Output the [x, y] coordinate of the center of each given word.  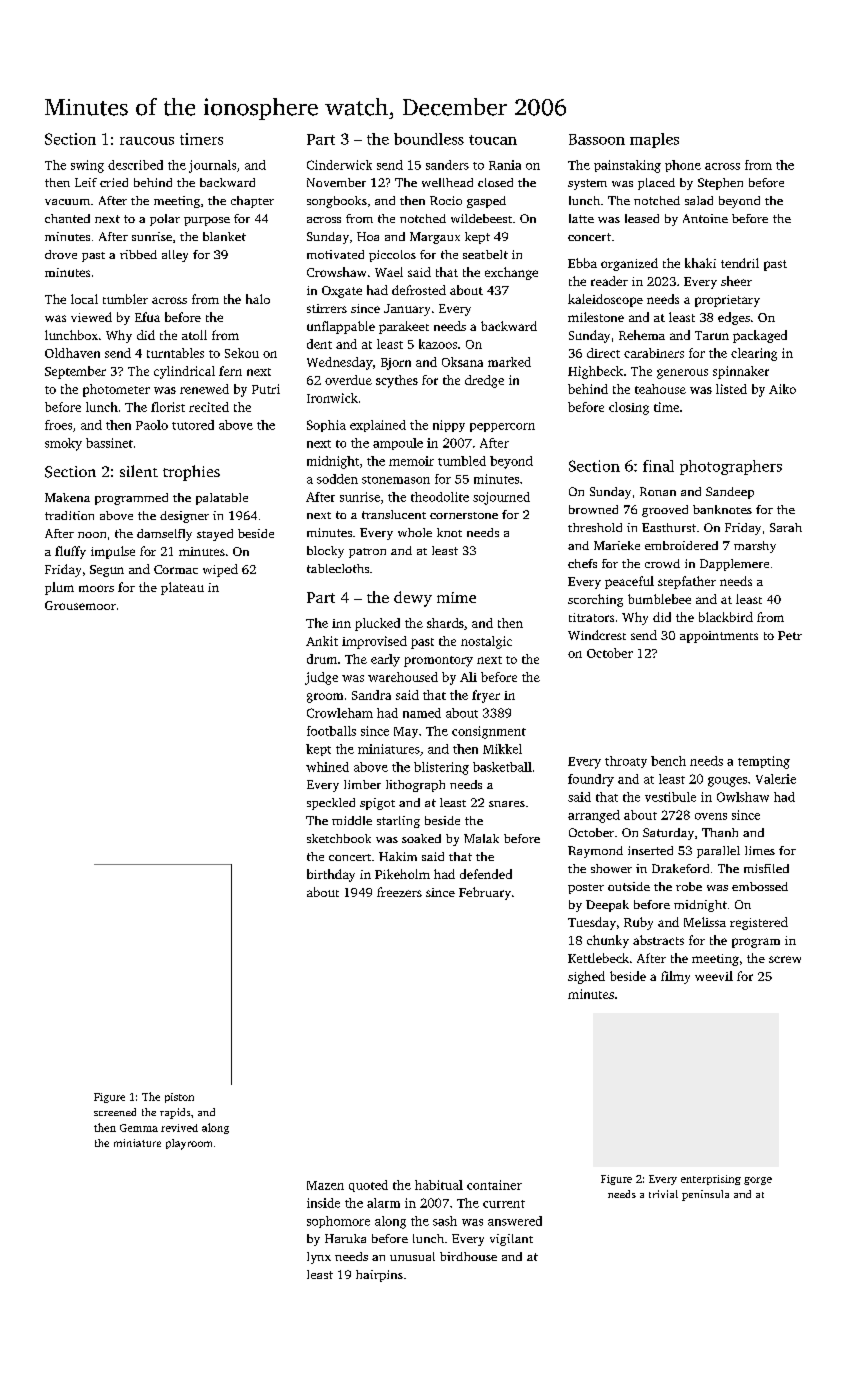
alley [175, 256]
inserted [650, 850]
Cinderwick [339, 165]
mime [456, 597]
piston [179, 1098]
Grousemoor [80, 605]
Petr [790, 635]
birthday [331, 875]
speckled [331, 804]
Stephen [720, 184]
